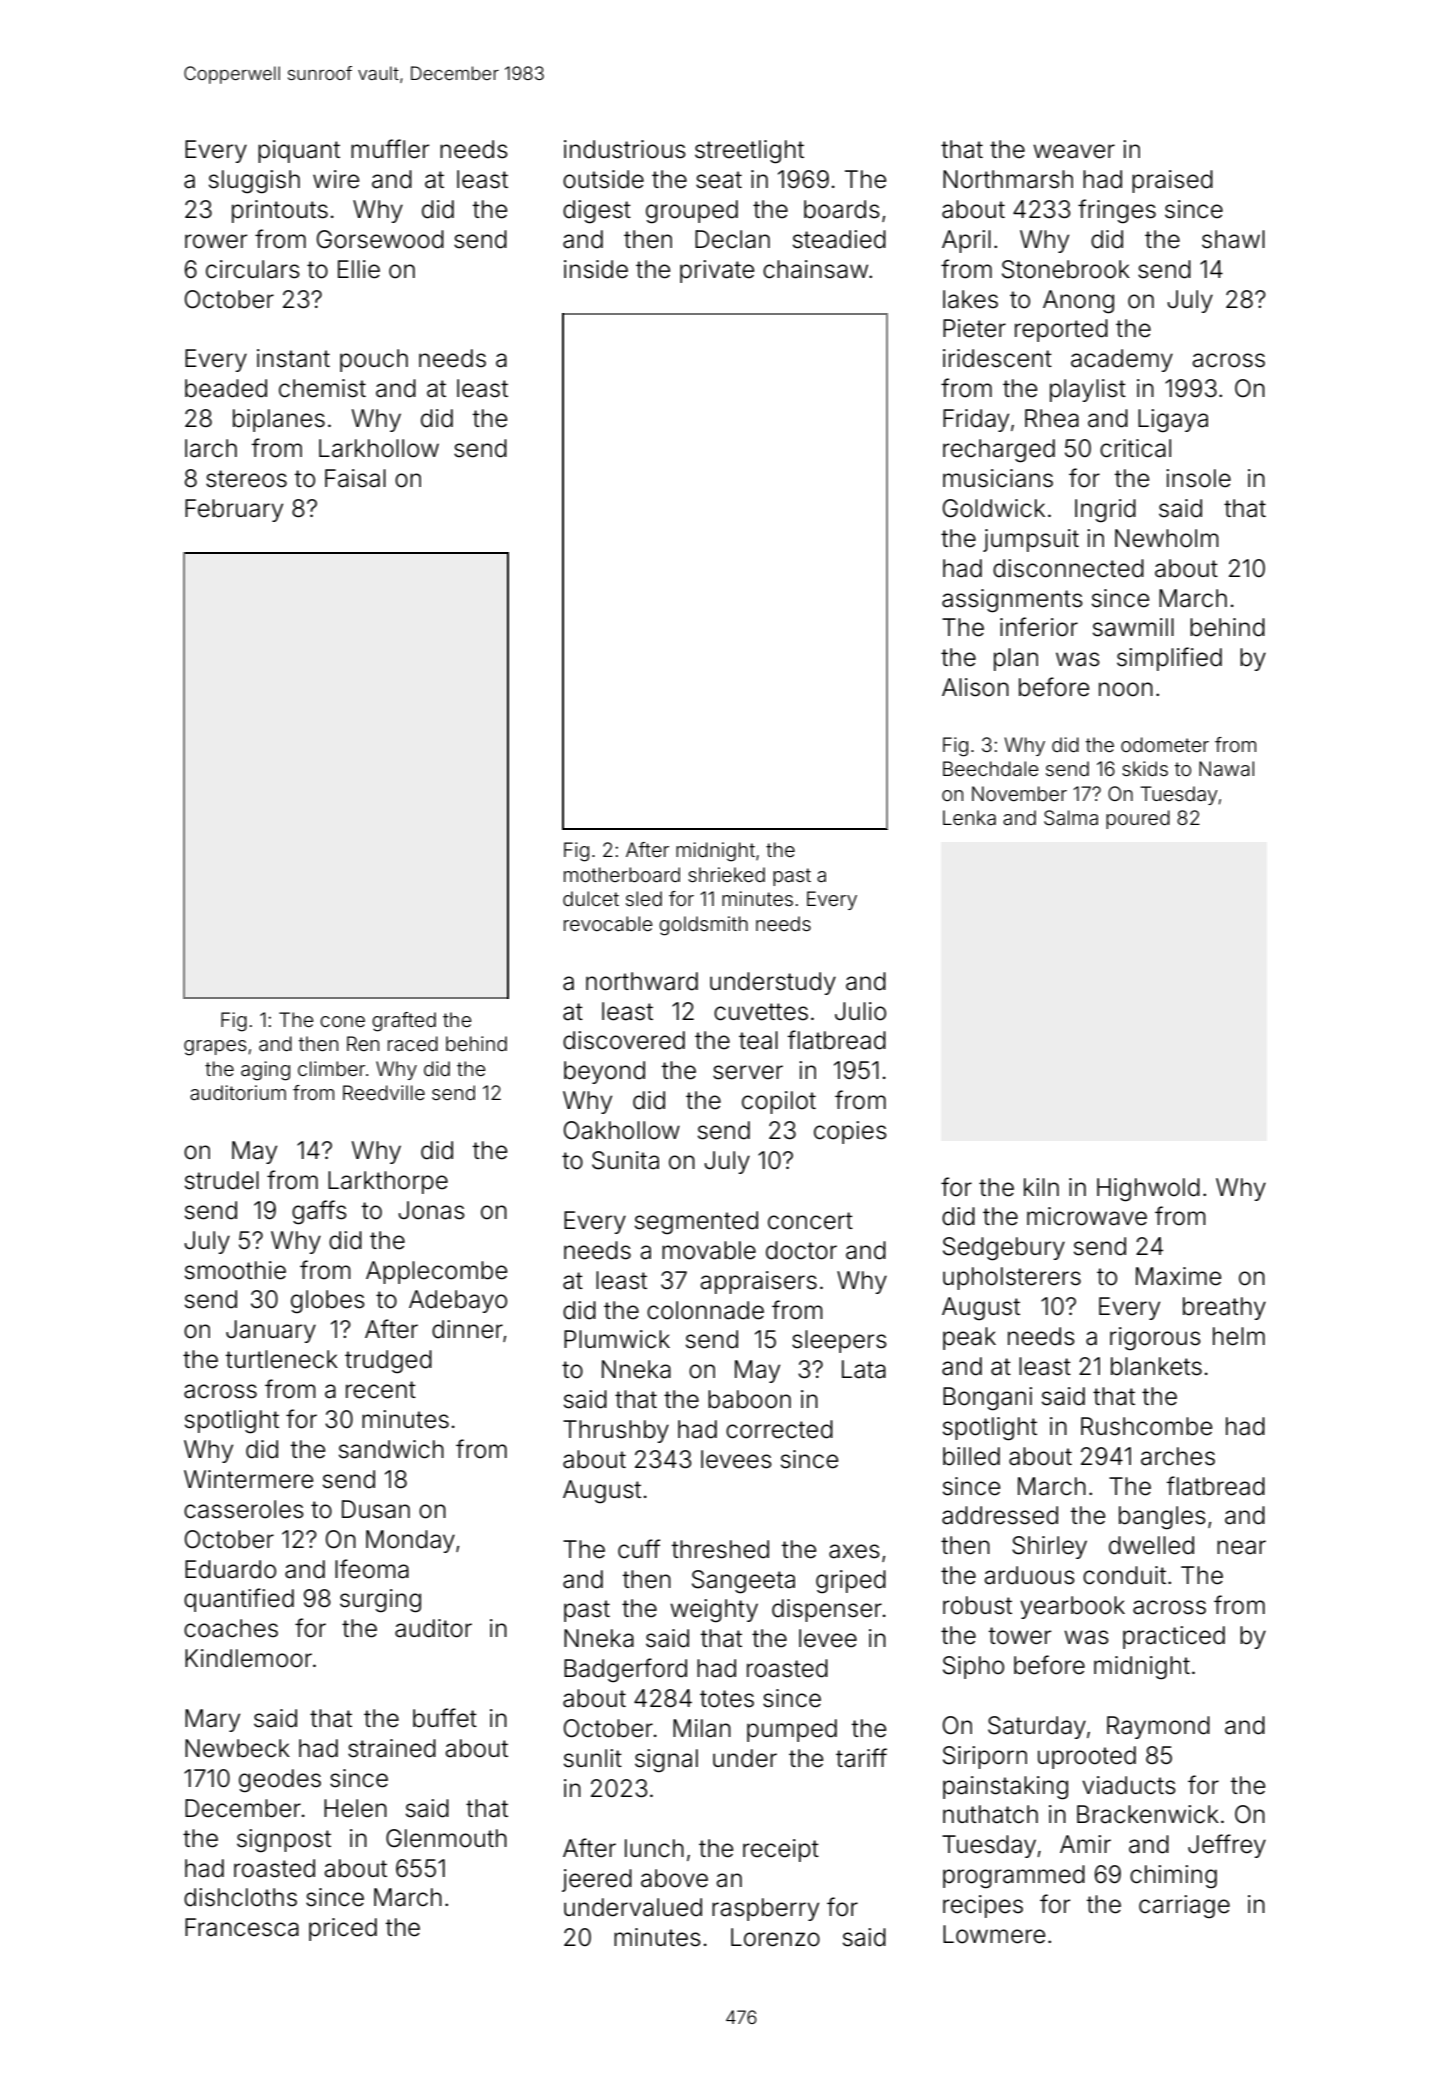  I want to click on upholsterers, so click(1012, 1278).
